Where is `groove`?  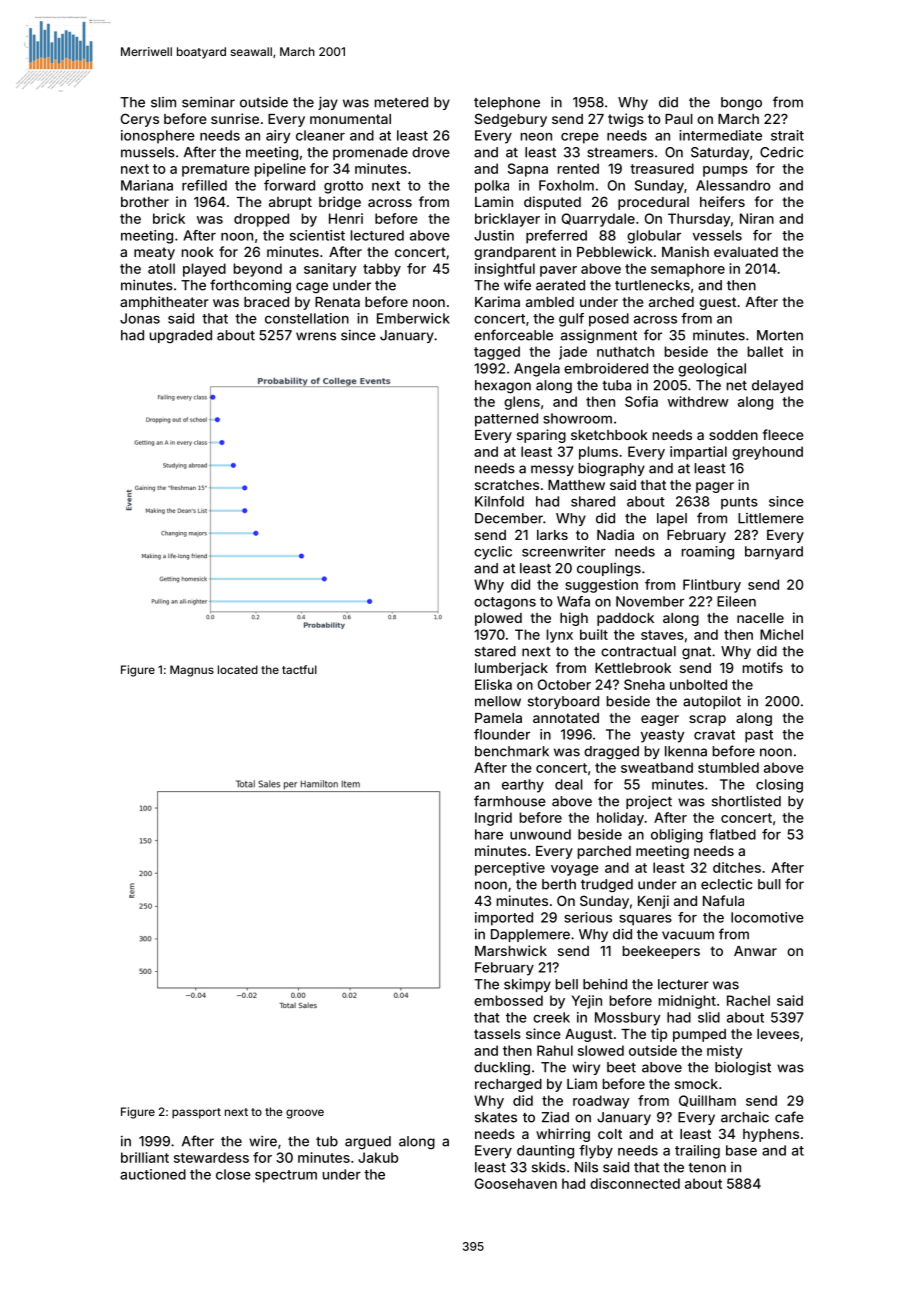
groove is located at coordinates (305, 1114).
